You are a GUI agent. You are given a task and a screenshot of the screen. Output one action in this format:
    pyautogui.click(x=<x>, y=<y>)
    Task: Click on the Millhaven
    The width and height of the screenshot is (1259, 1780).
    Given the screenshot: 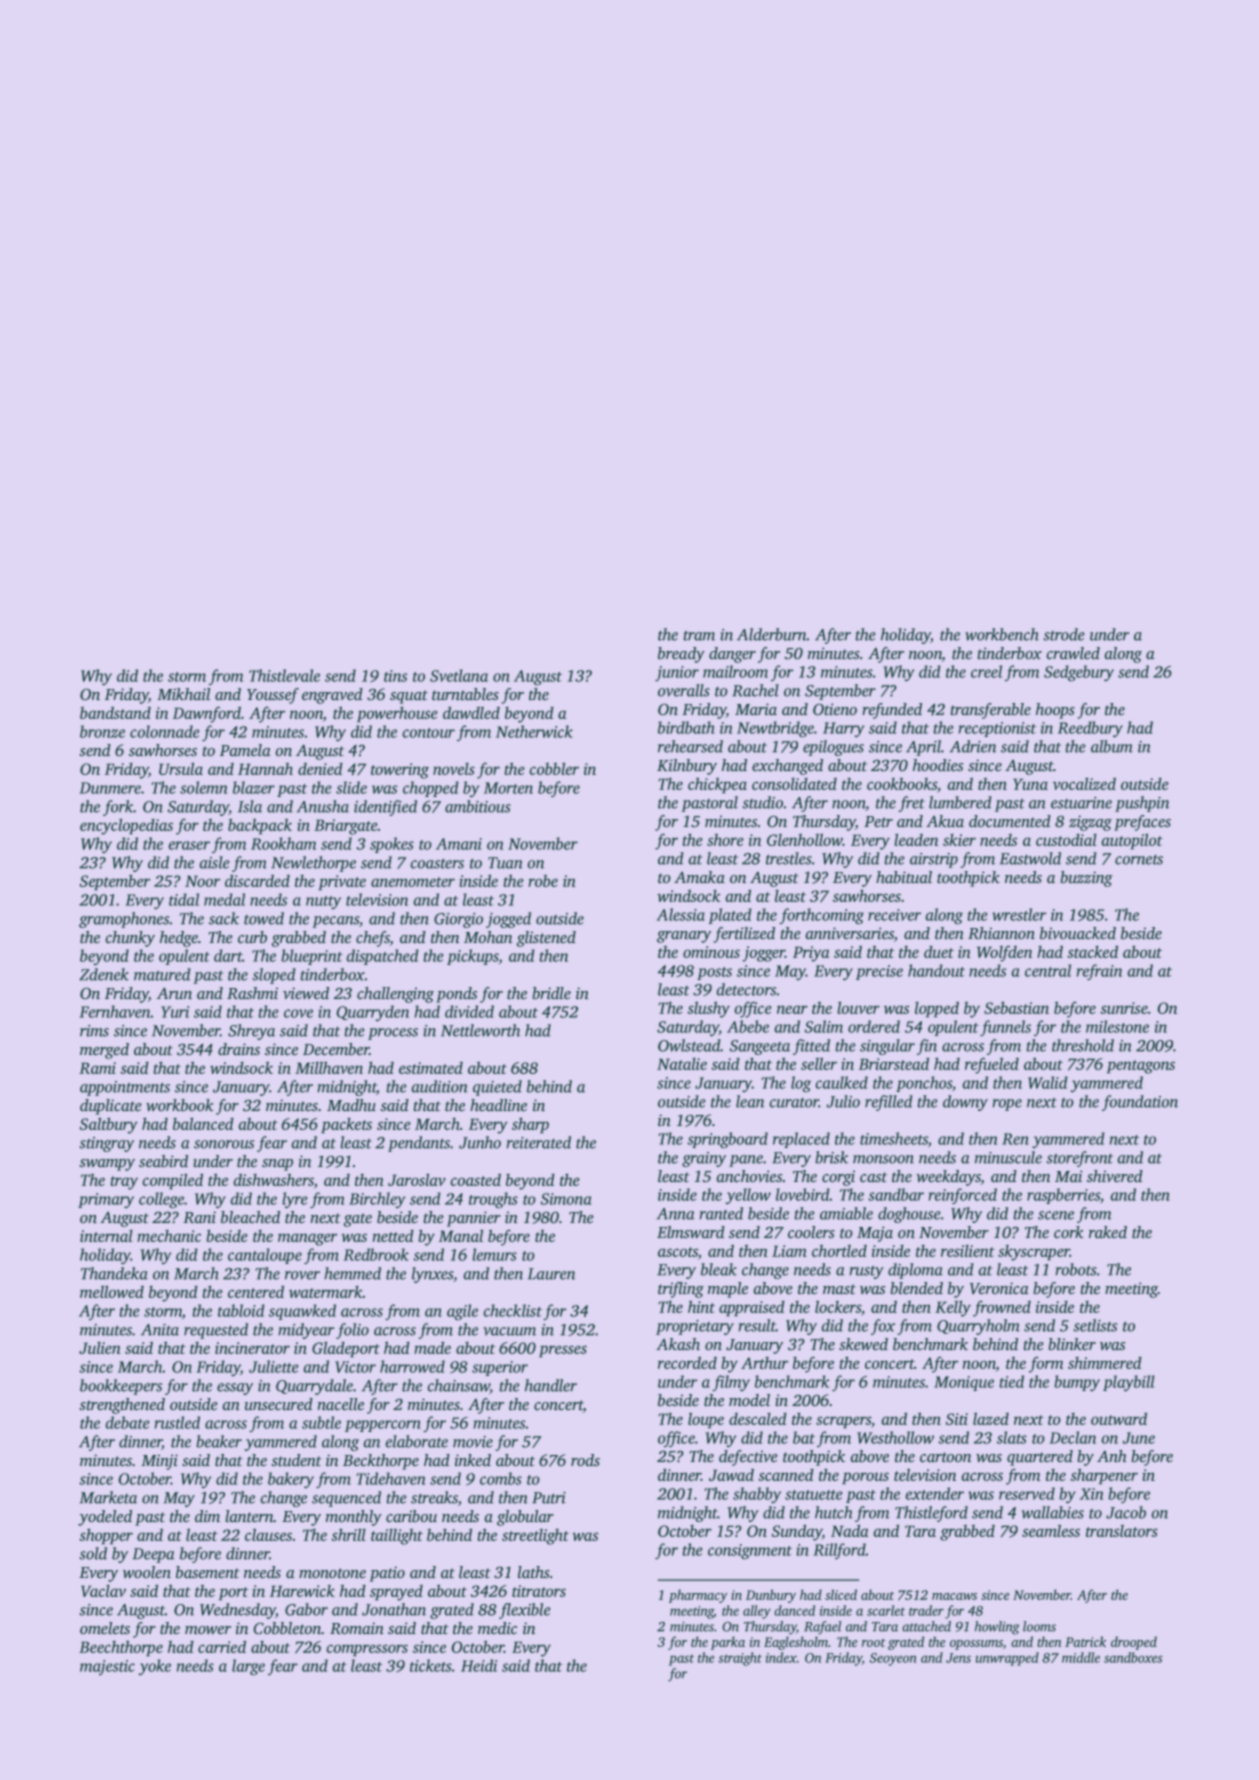 What is the action you would take?
    pyautogui.click(x=329, y=1067)
